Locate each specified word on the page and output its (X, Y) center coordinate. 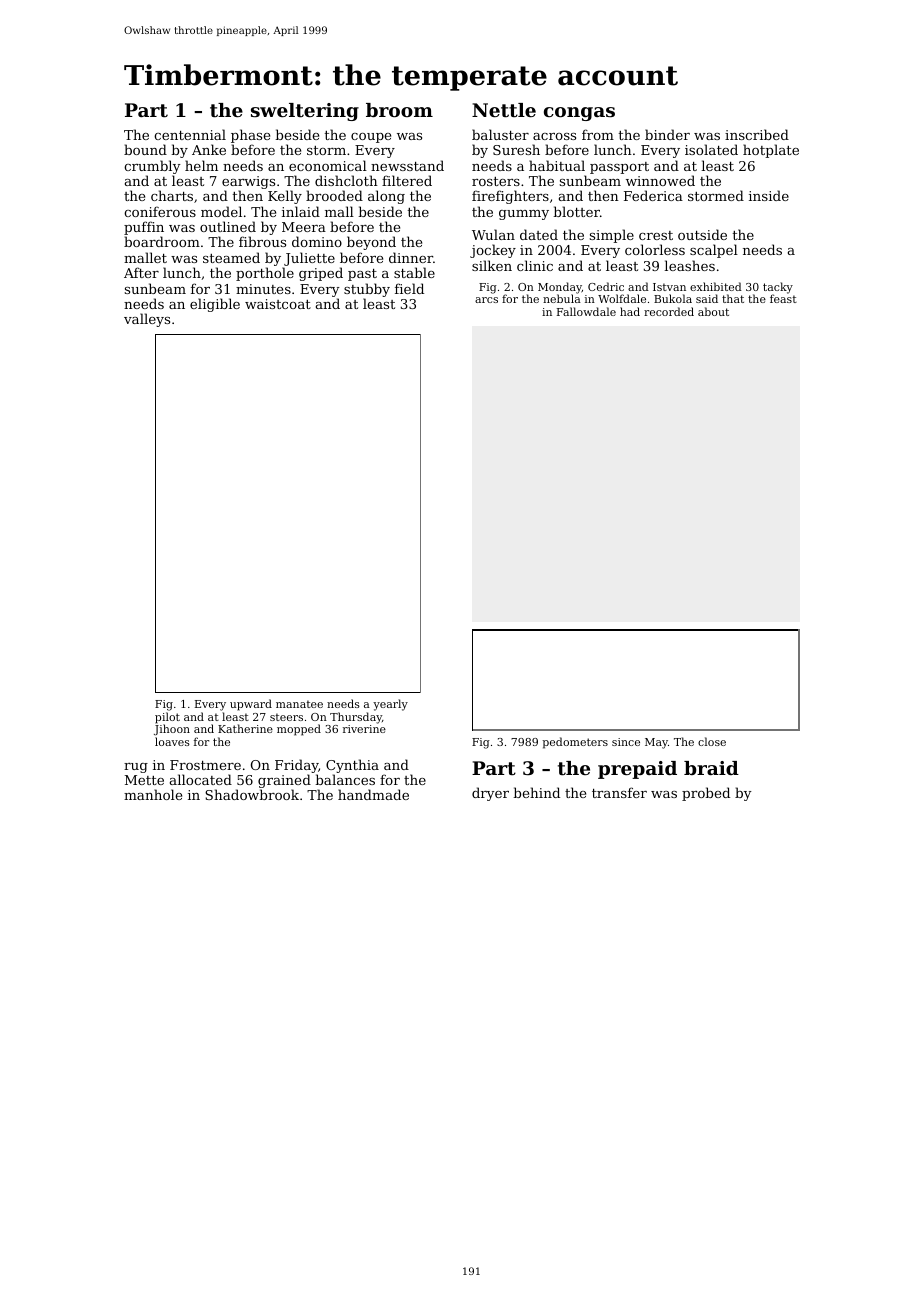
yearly (390, 705)
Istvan (669, 287)
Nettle (504, 110)
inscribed (757, 134)
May (656, 743)
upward (251, 705)
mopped (299, 730)
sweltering (305, 112)
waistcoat (278, 304)
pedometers (575, 743)
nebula (562, 299)
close (712, 741)
